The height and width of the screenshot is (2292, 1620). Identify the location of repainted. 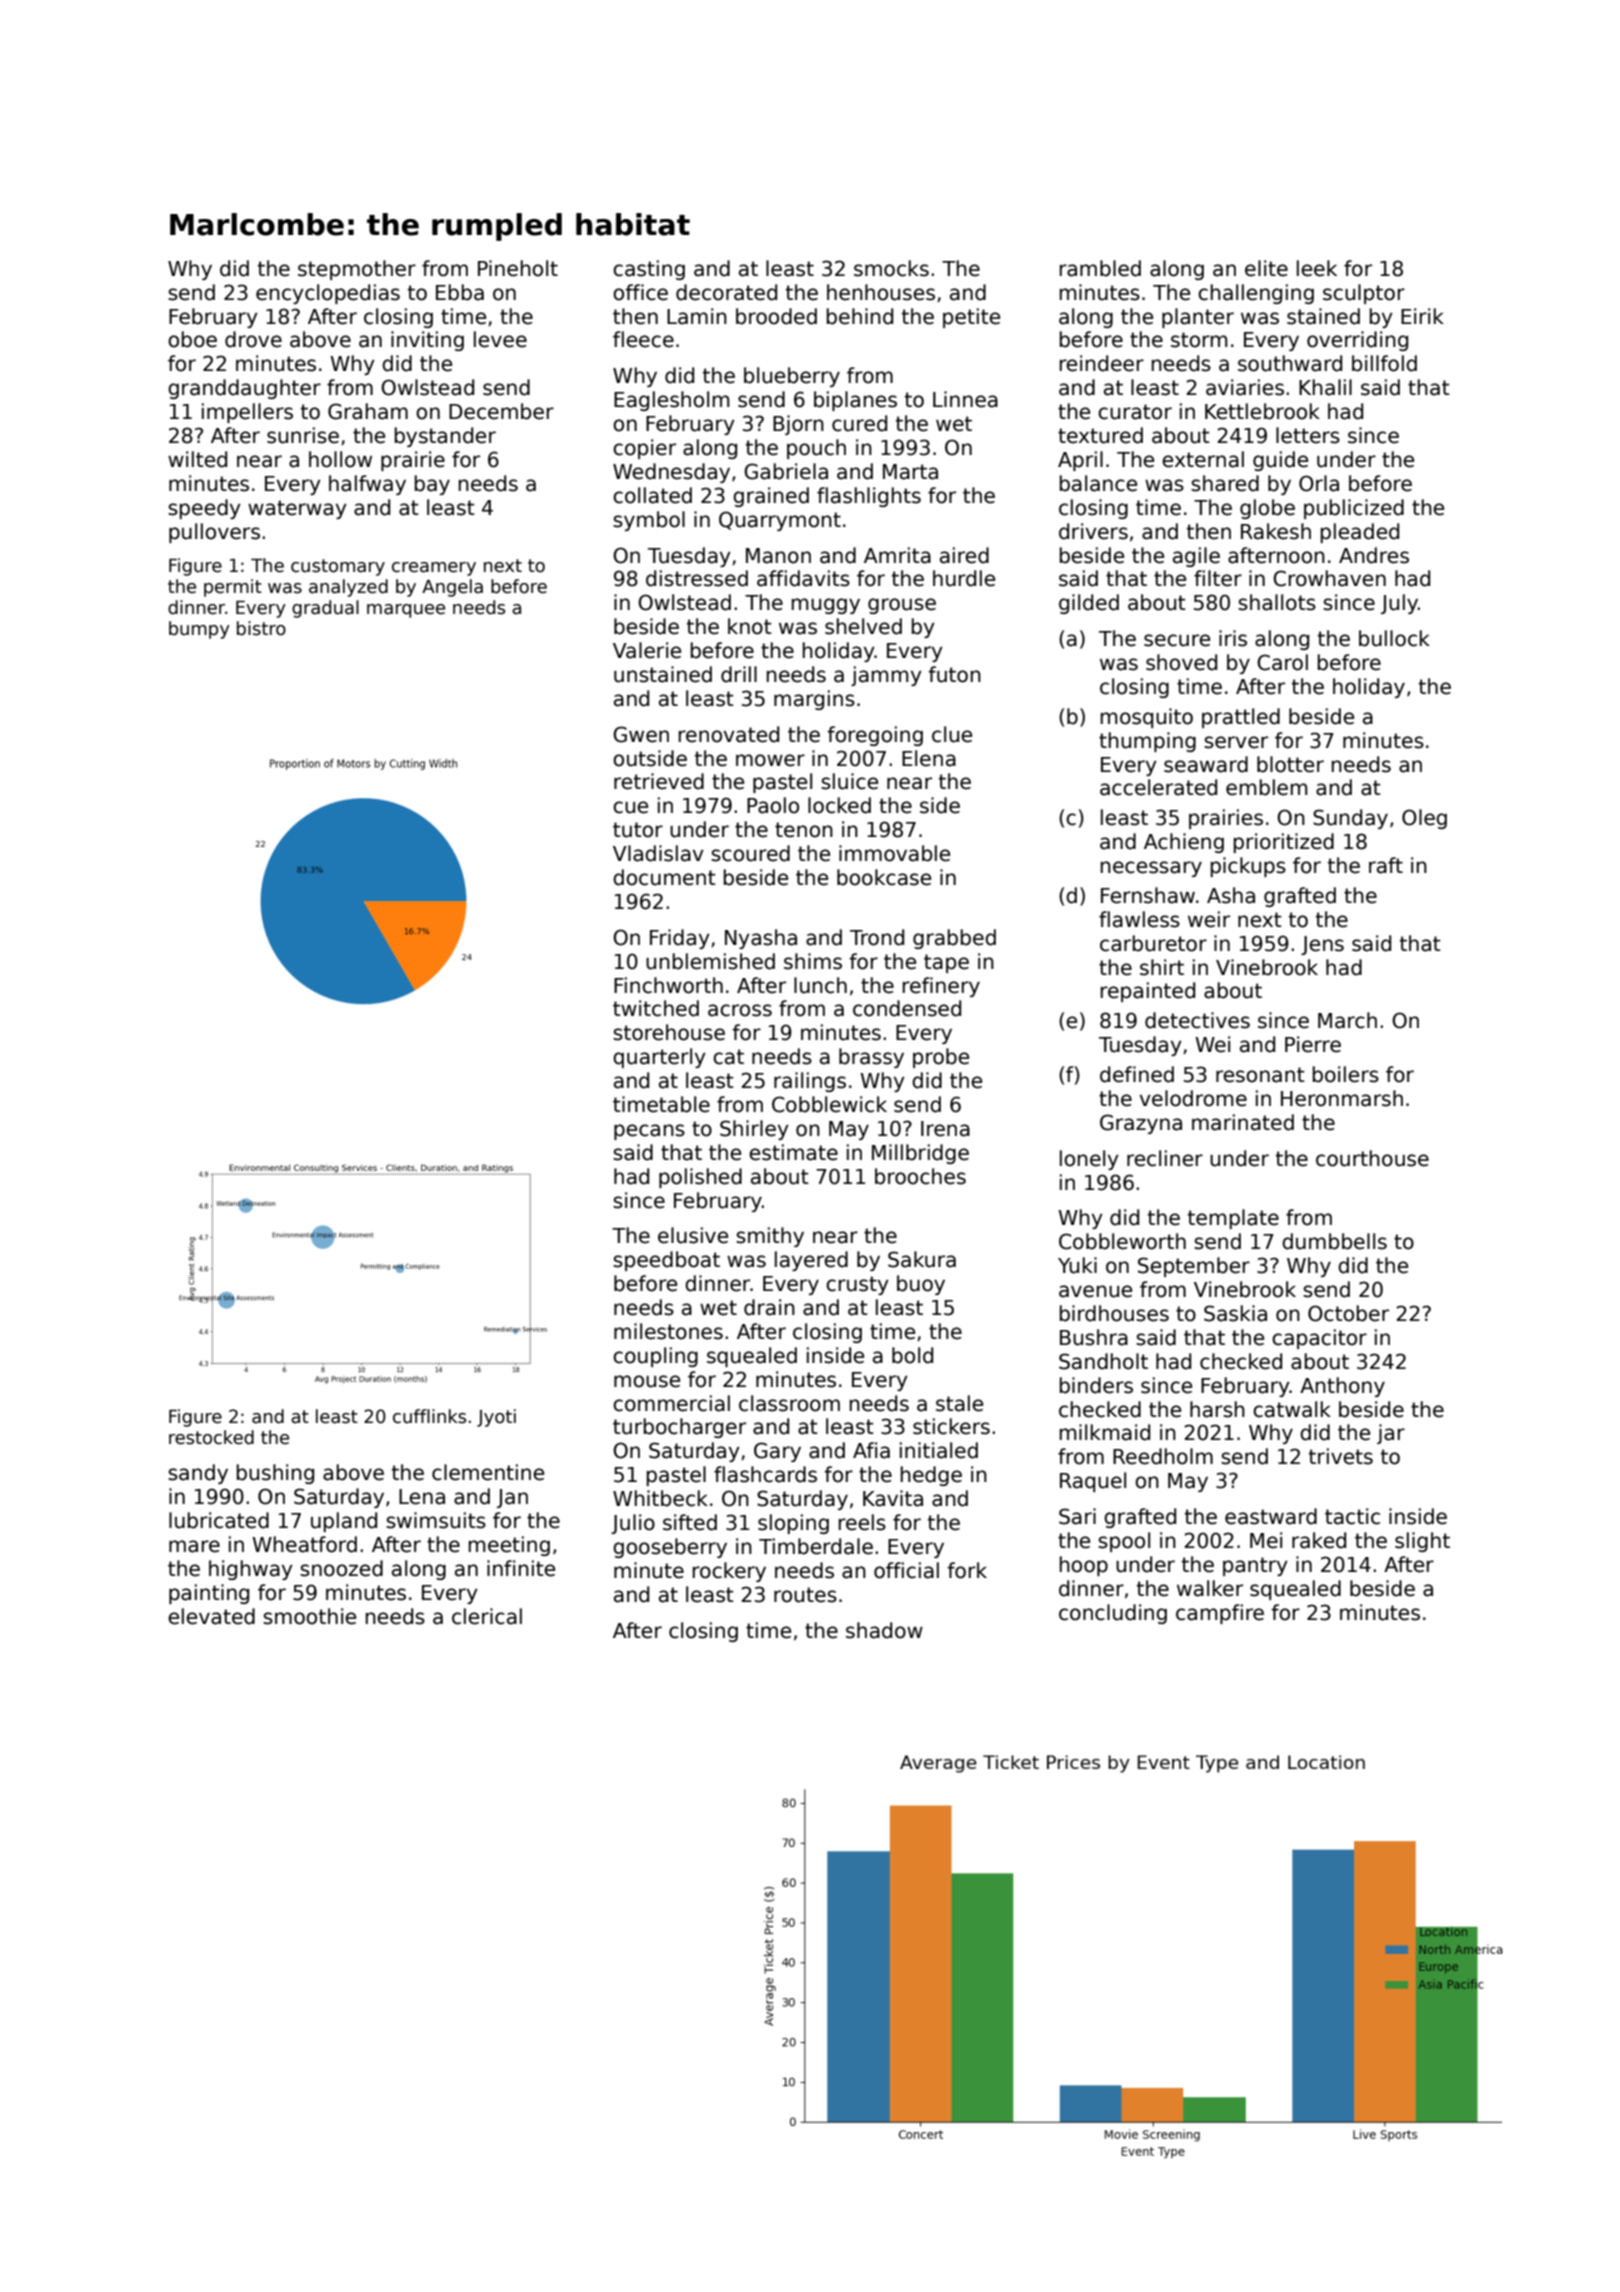
(1148, 992).
